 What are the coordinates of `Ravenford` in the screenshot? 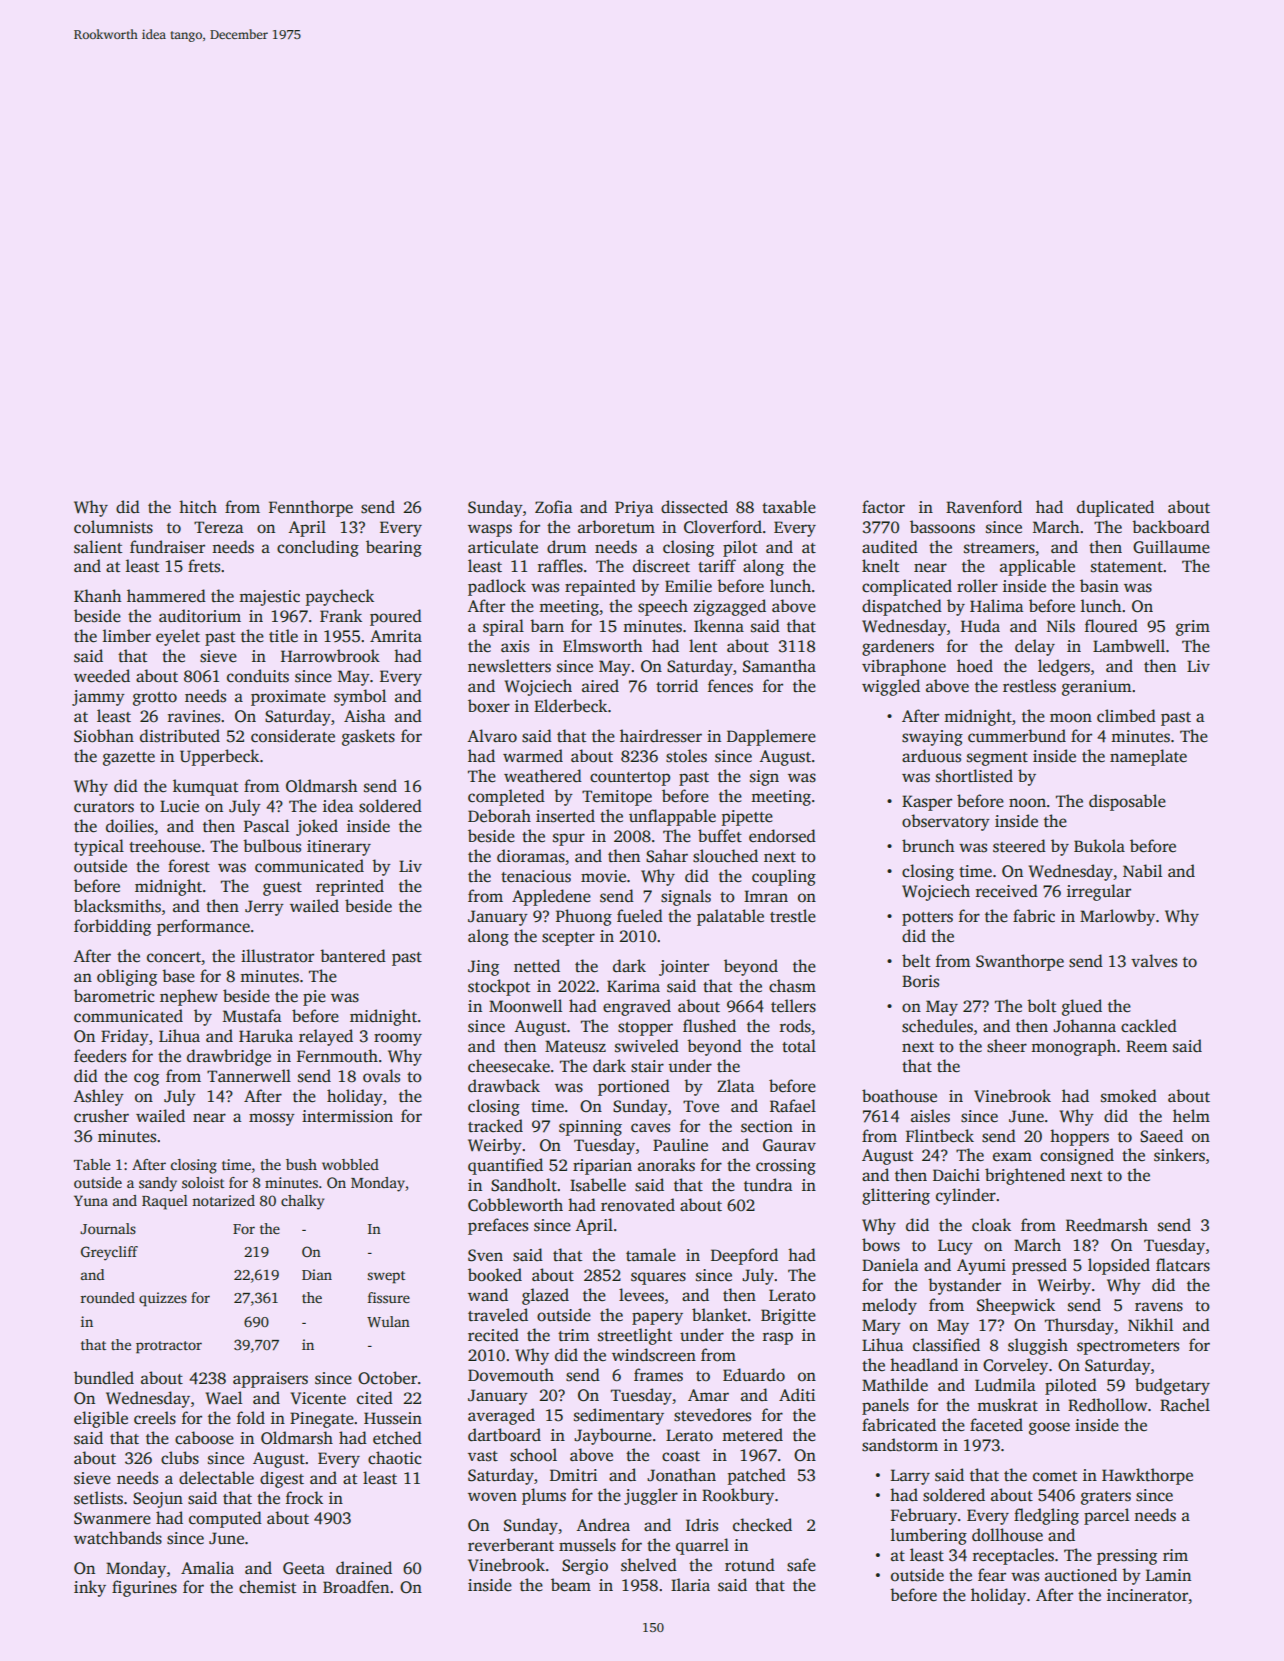 It's located at (984, 507).
